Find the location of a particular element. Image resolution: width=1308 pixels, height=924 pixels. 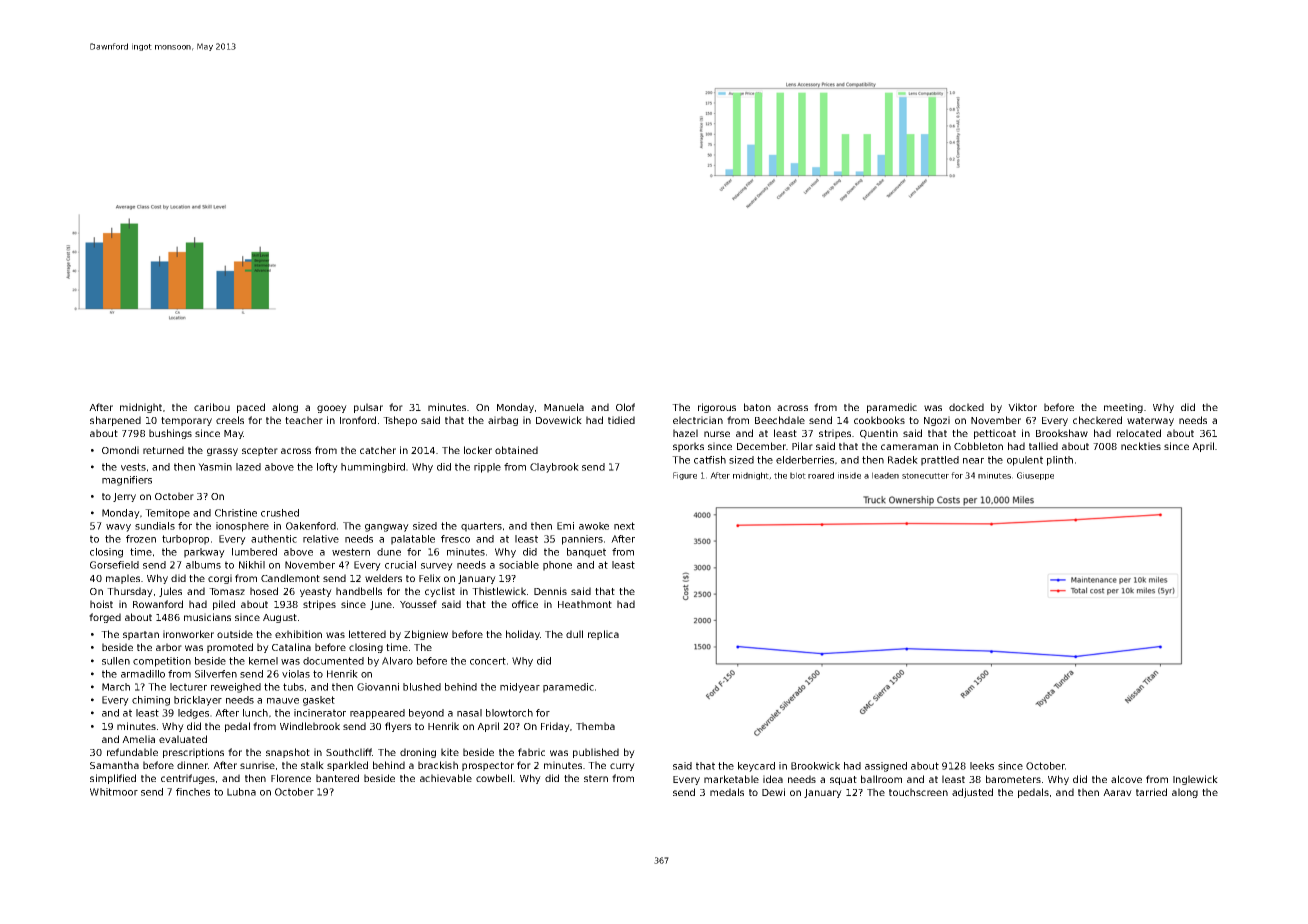

caribou is located at coordinates (212, 407).
